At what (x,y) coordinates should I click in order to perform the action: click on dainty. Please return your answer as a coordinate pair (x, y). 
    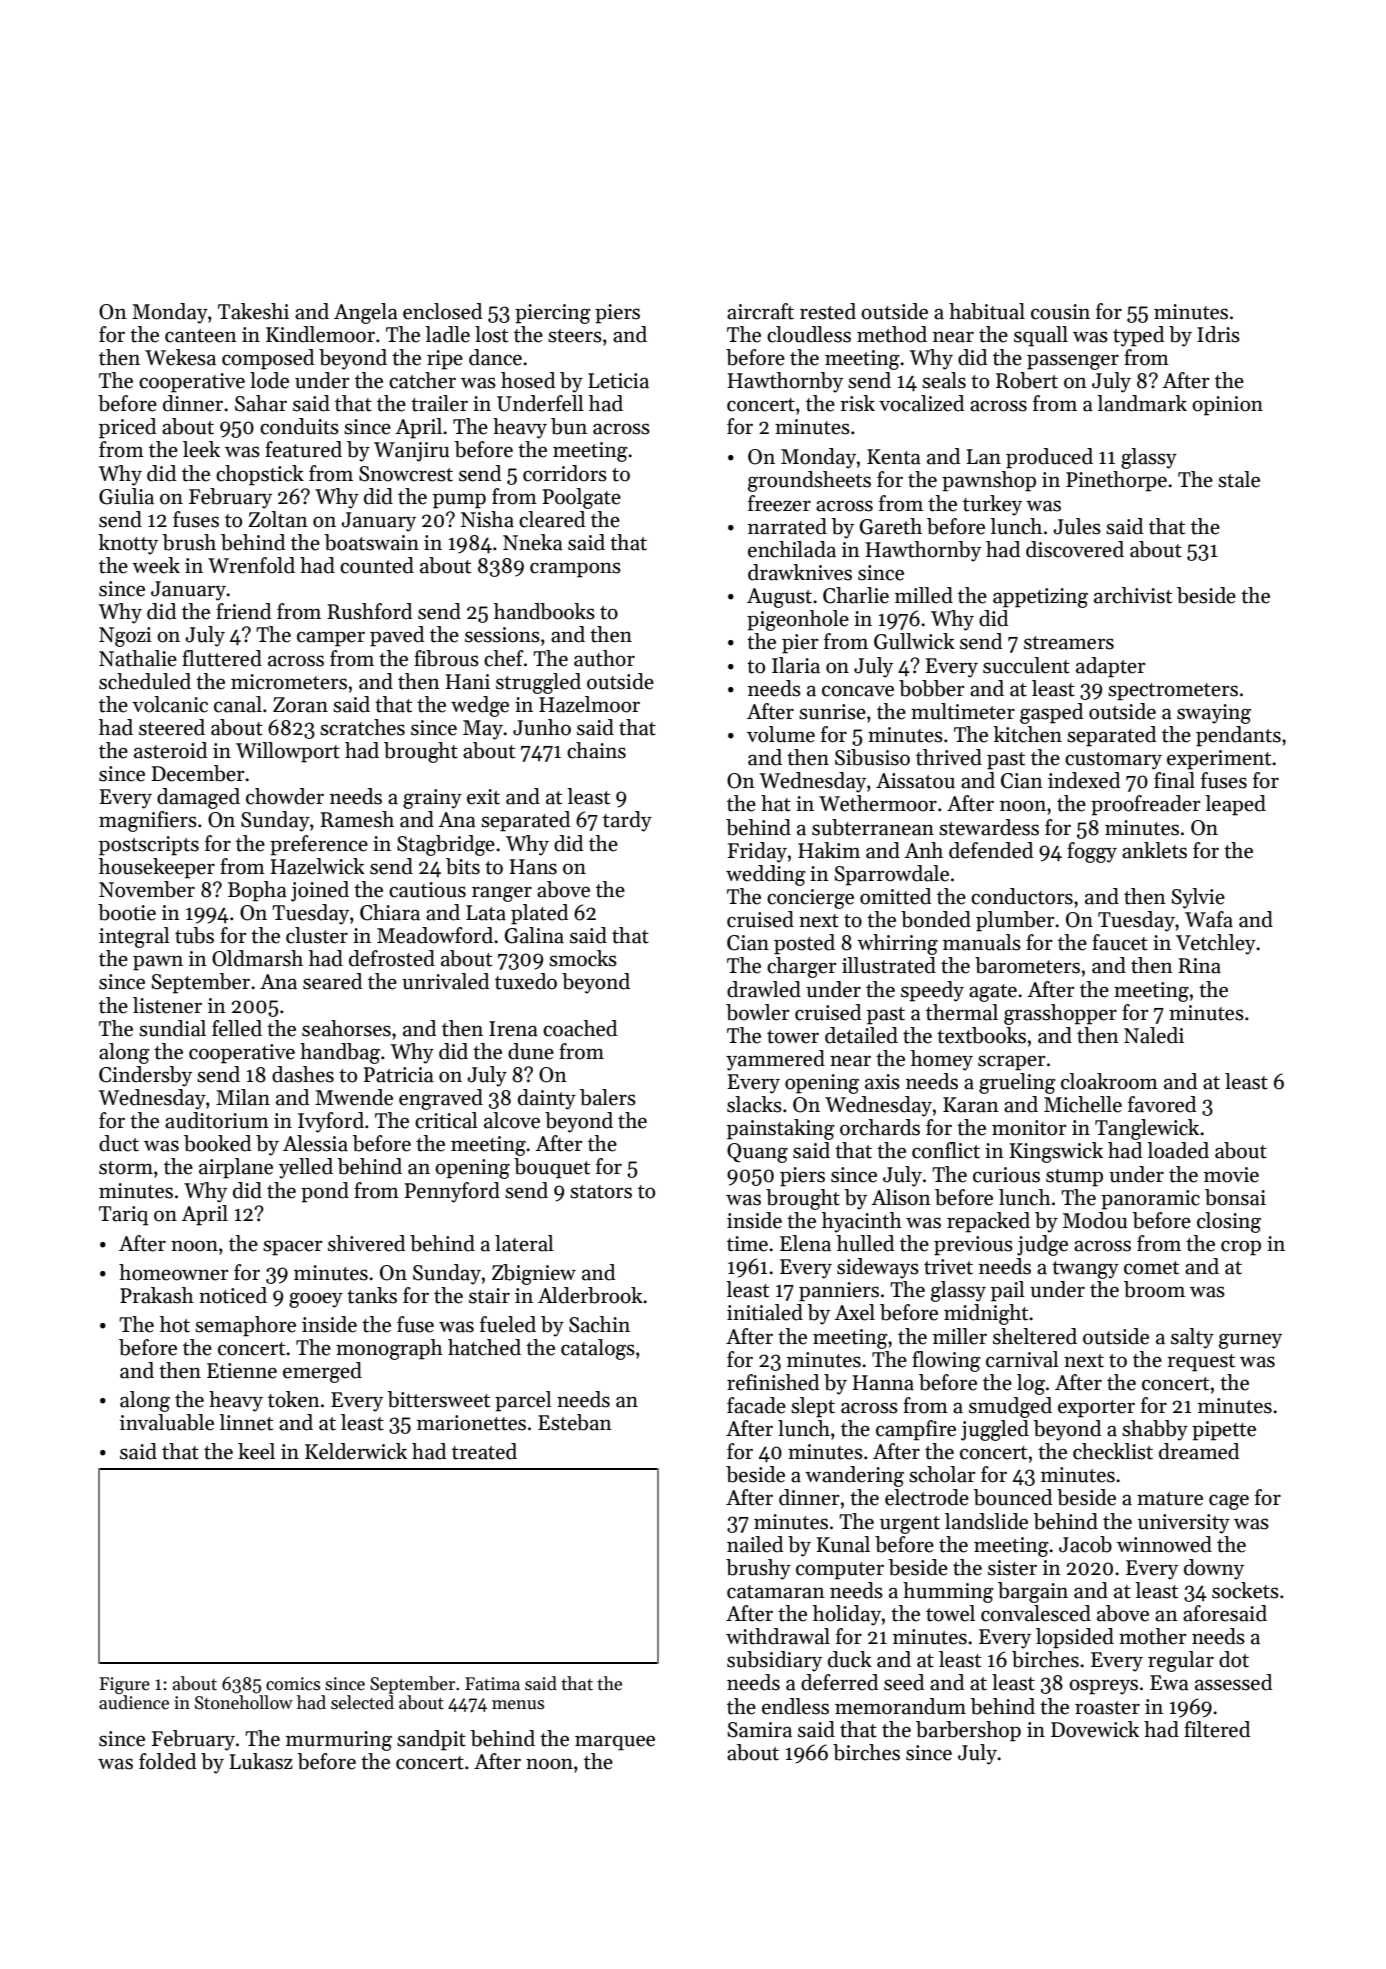
    Looking at the image, I should click on (547, 1099).
